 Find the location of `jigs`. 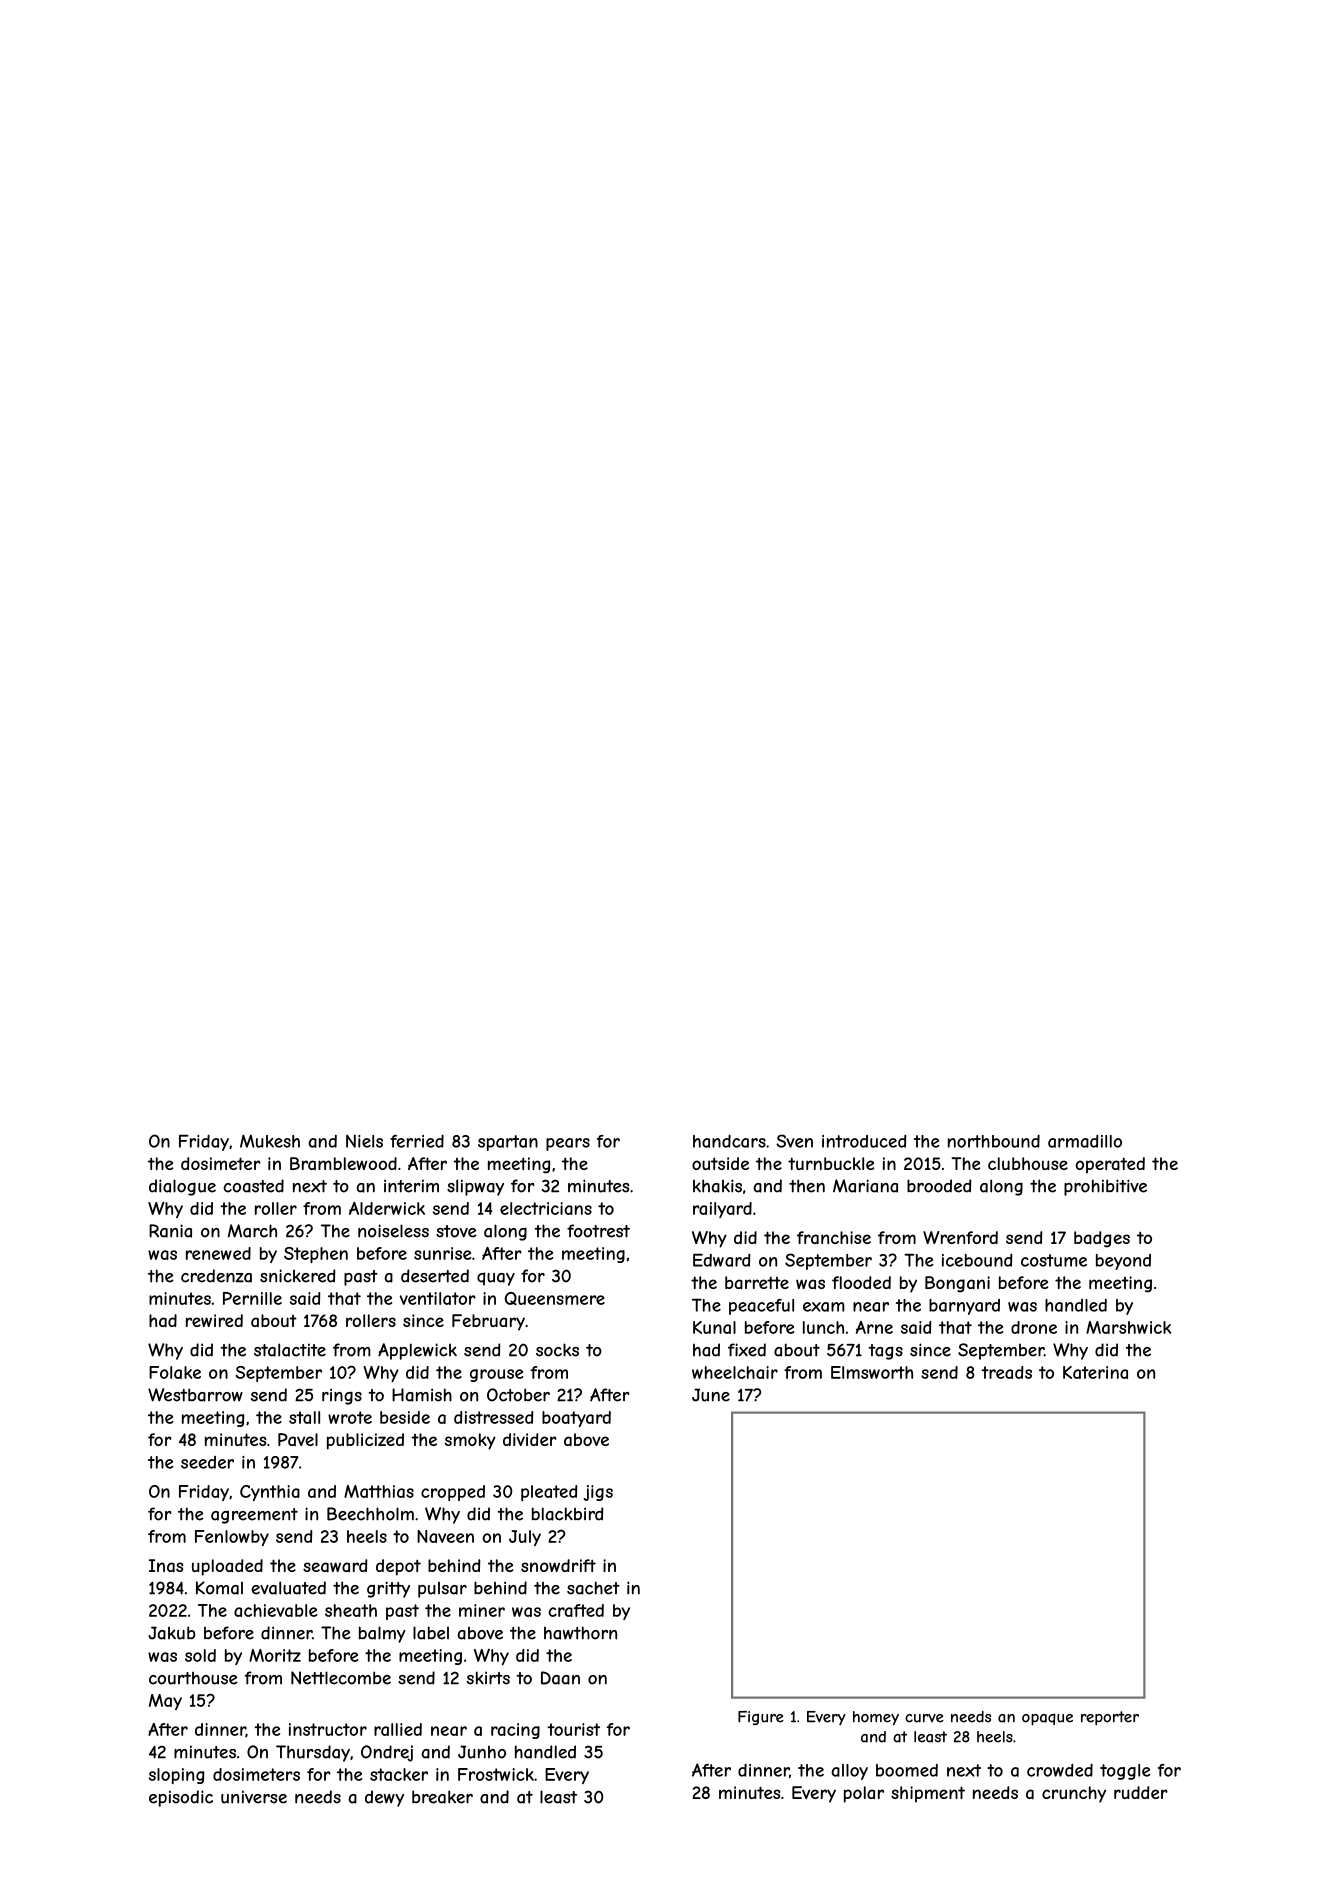

jigs is located at coordinates (598, 1493).
